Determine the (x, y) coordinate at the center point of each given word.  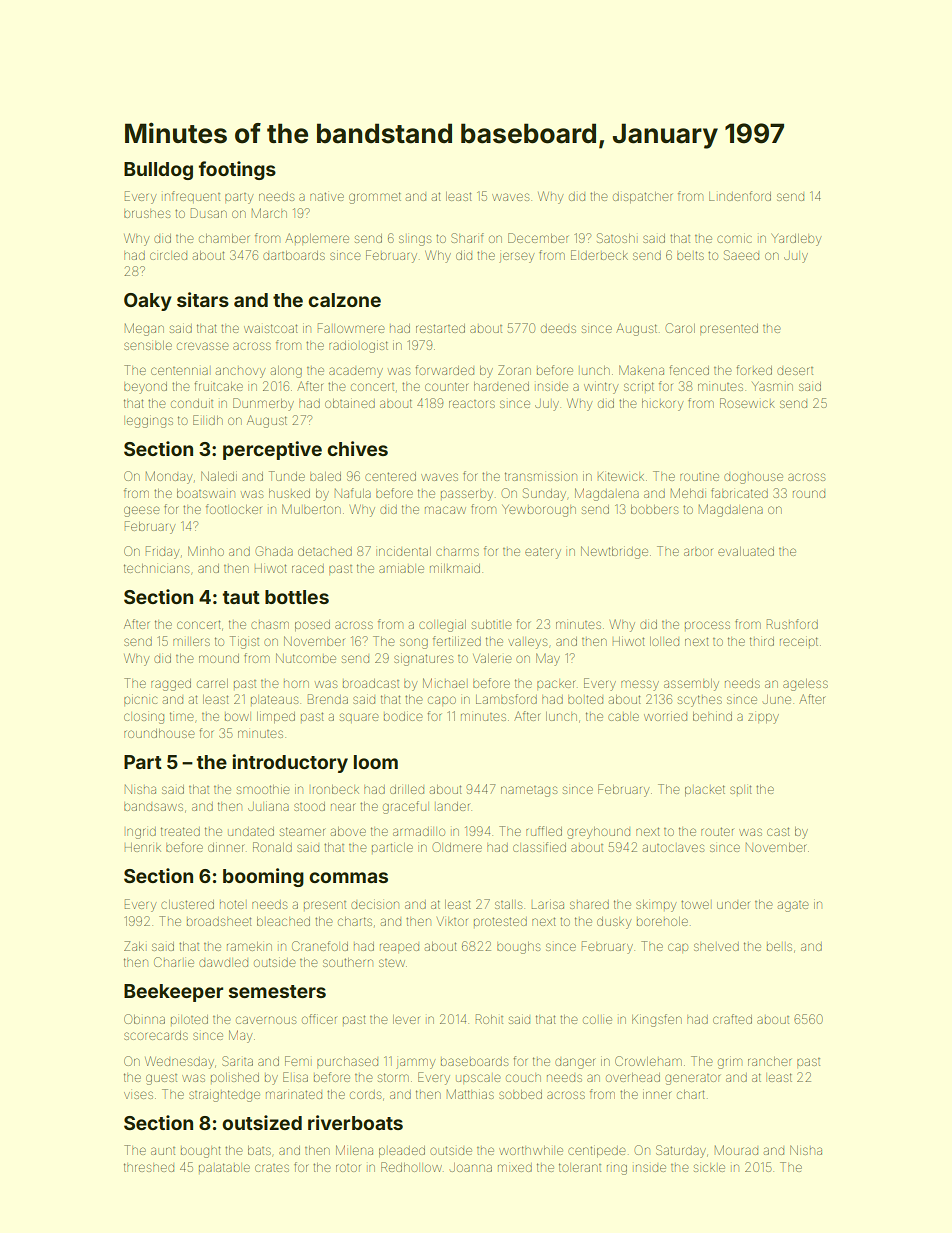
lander (453, 806)
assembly (691, 685)
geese (141, 511)
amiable (401, 569)
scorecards (156, 1035)
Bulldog (158, 171)
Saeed (741, 255)
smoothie (263, 789)
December (538, 238)
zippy (763, 718)
